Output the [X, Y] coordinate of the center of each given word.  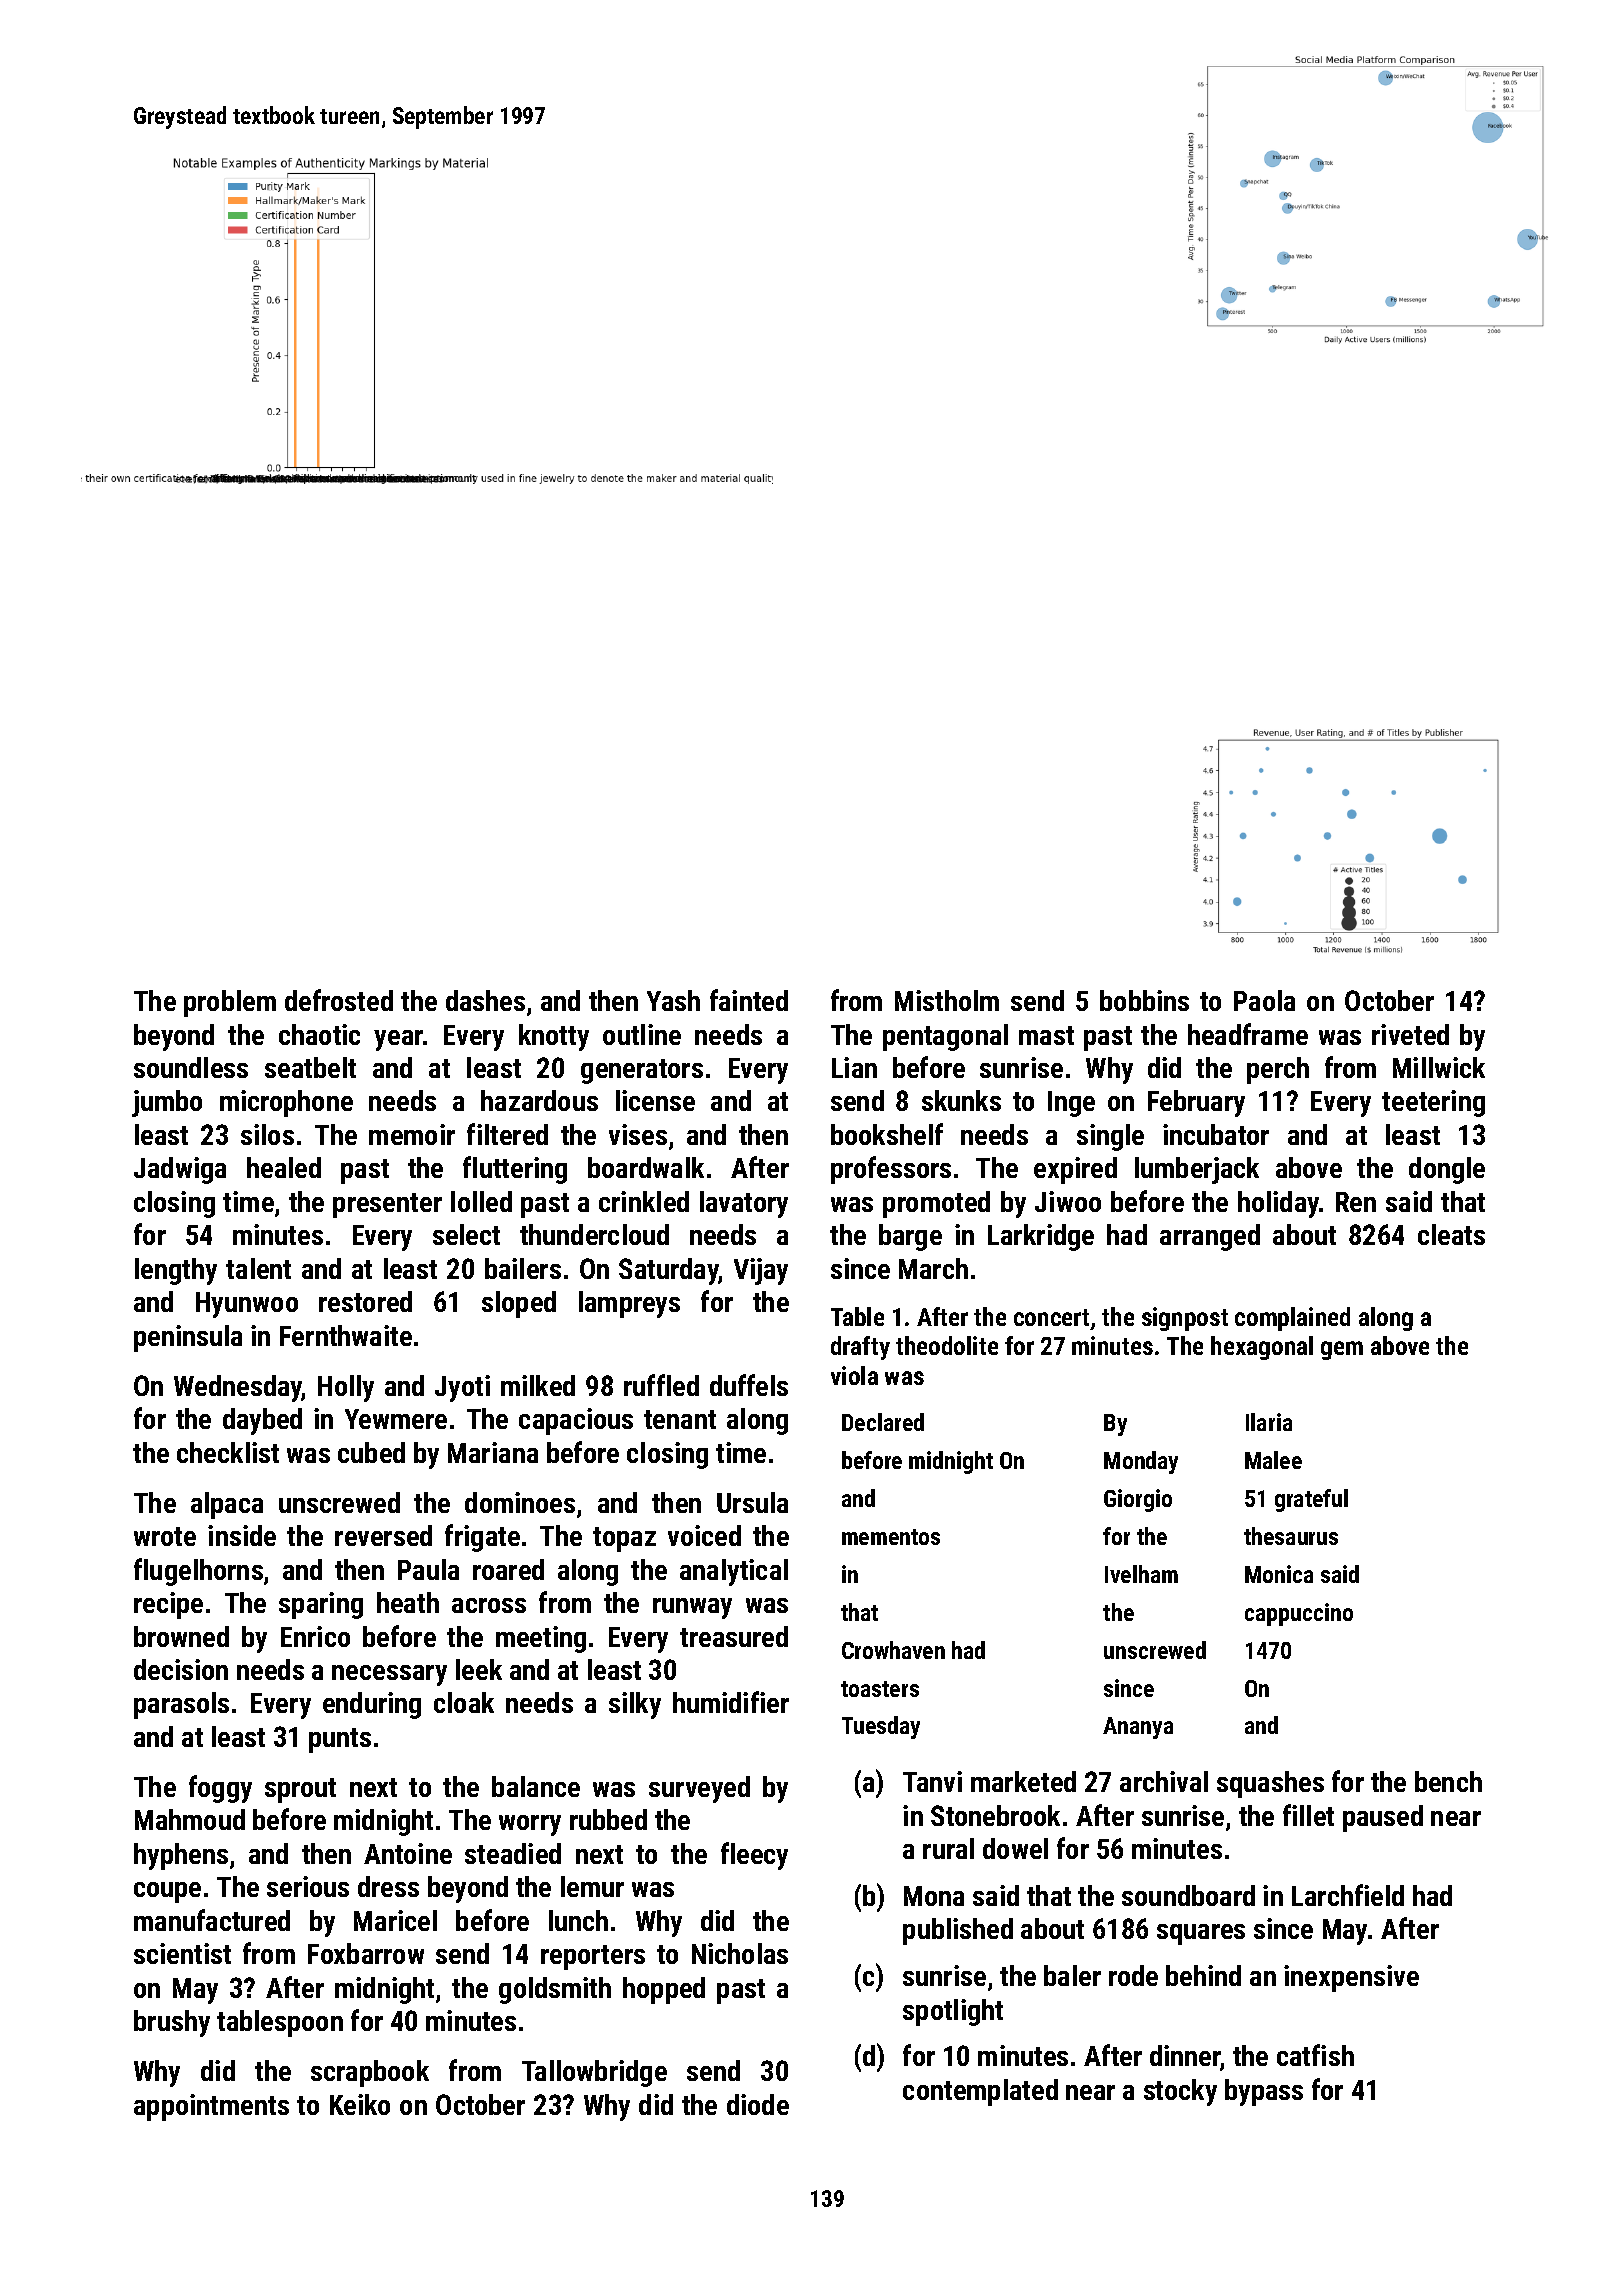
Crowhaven [893, 1650]
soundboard [1188, 1895]
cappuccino [1299, 1614]
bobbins [1144, 1000]
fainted [749, 1000]
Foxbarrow [366, 1953]
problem [230, 1003]
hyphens [181, 1856]
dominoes [520, 1502]
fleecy [754, 1856]
